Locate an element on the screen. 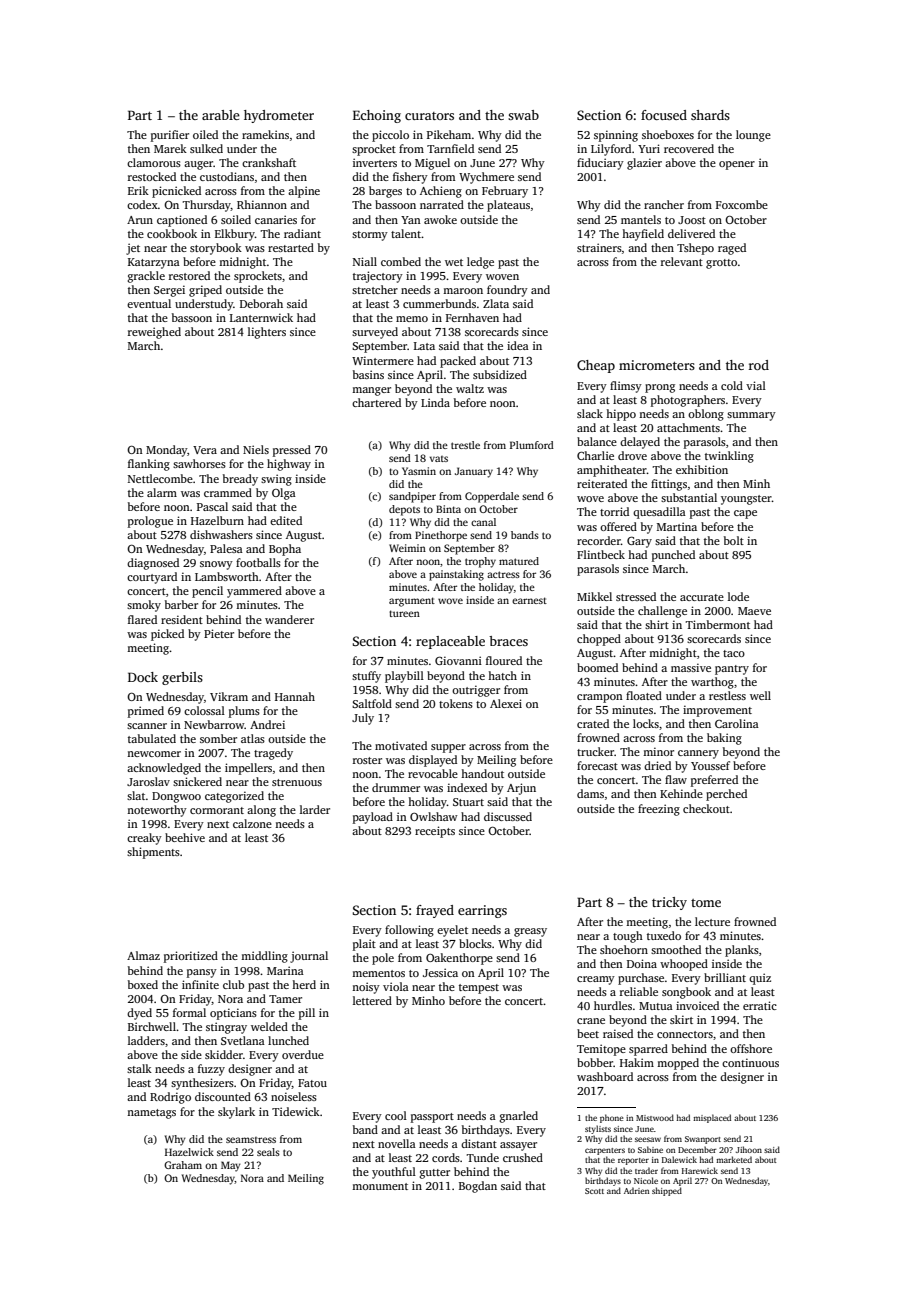  shirt is located at coordinates (657, 624).
